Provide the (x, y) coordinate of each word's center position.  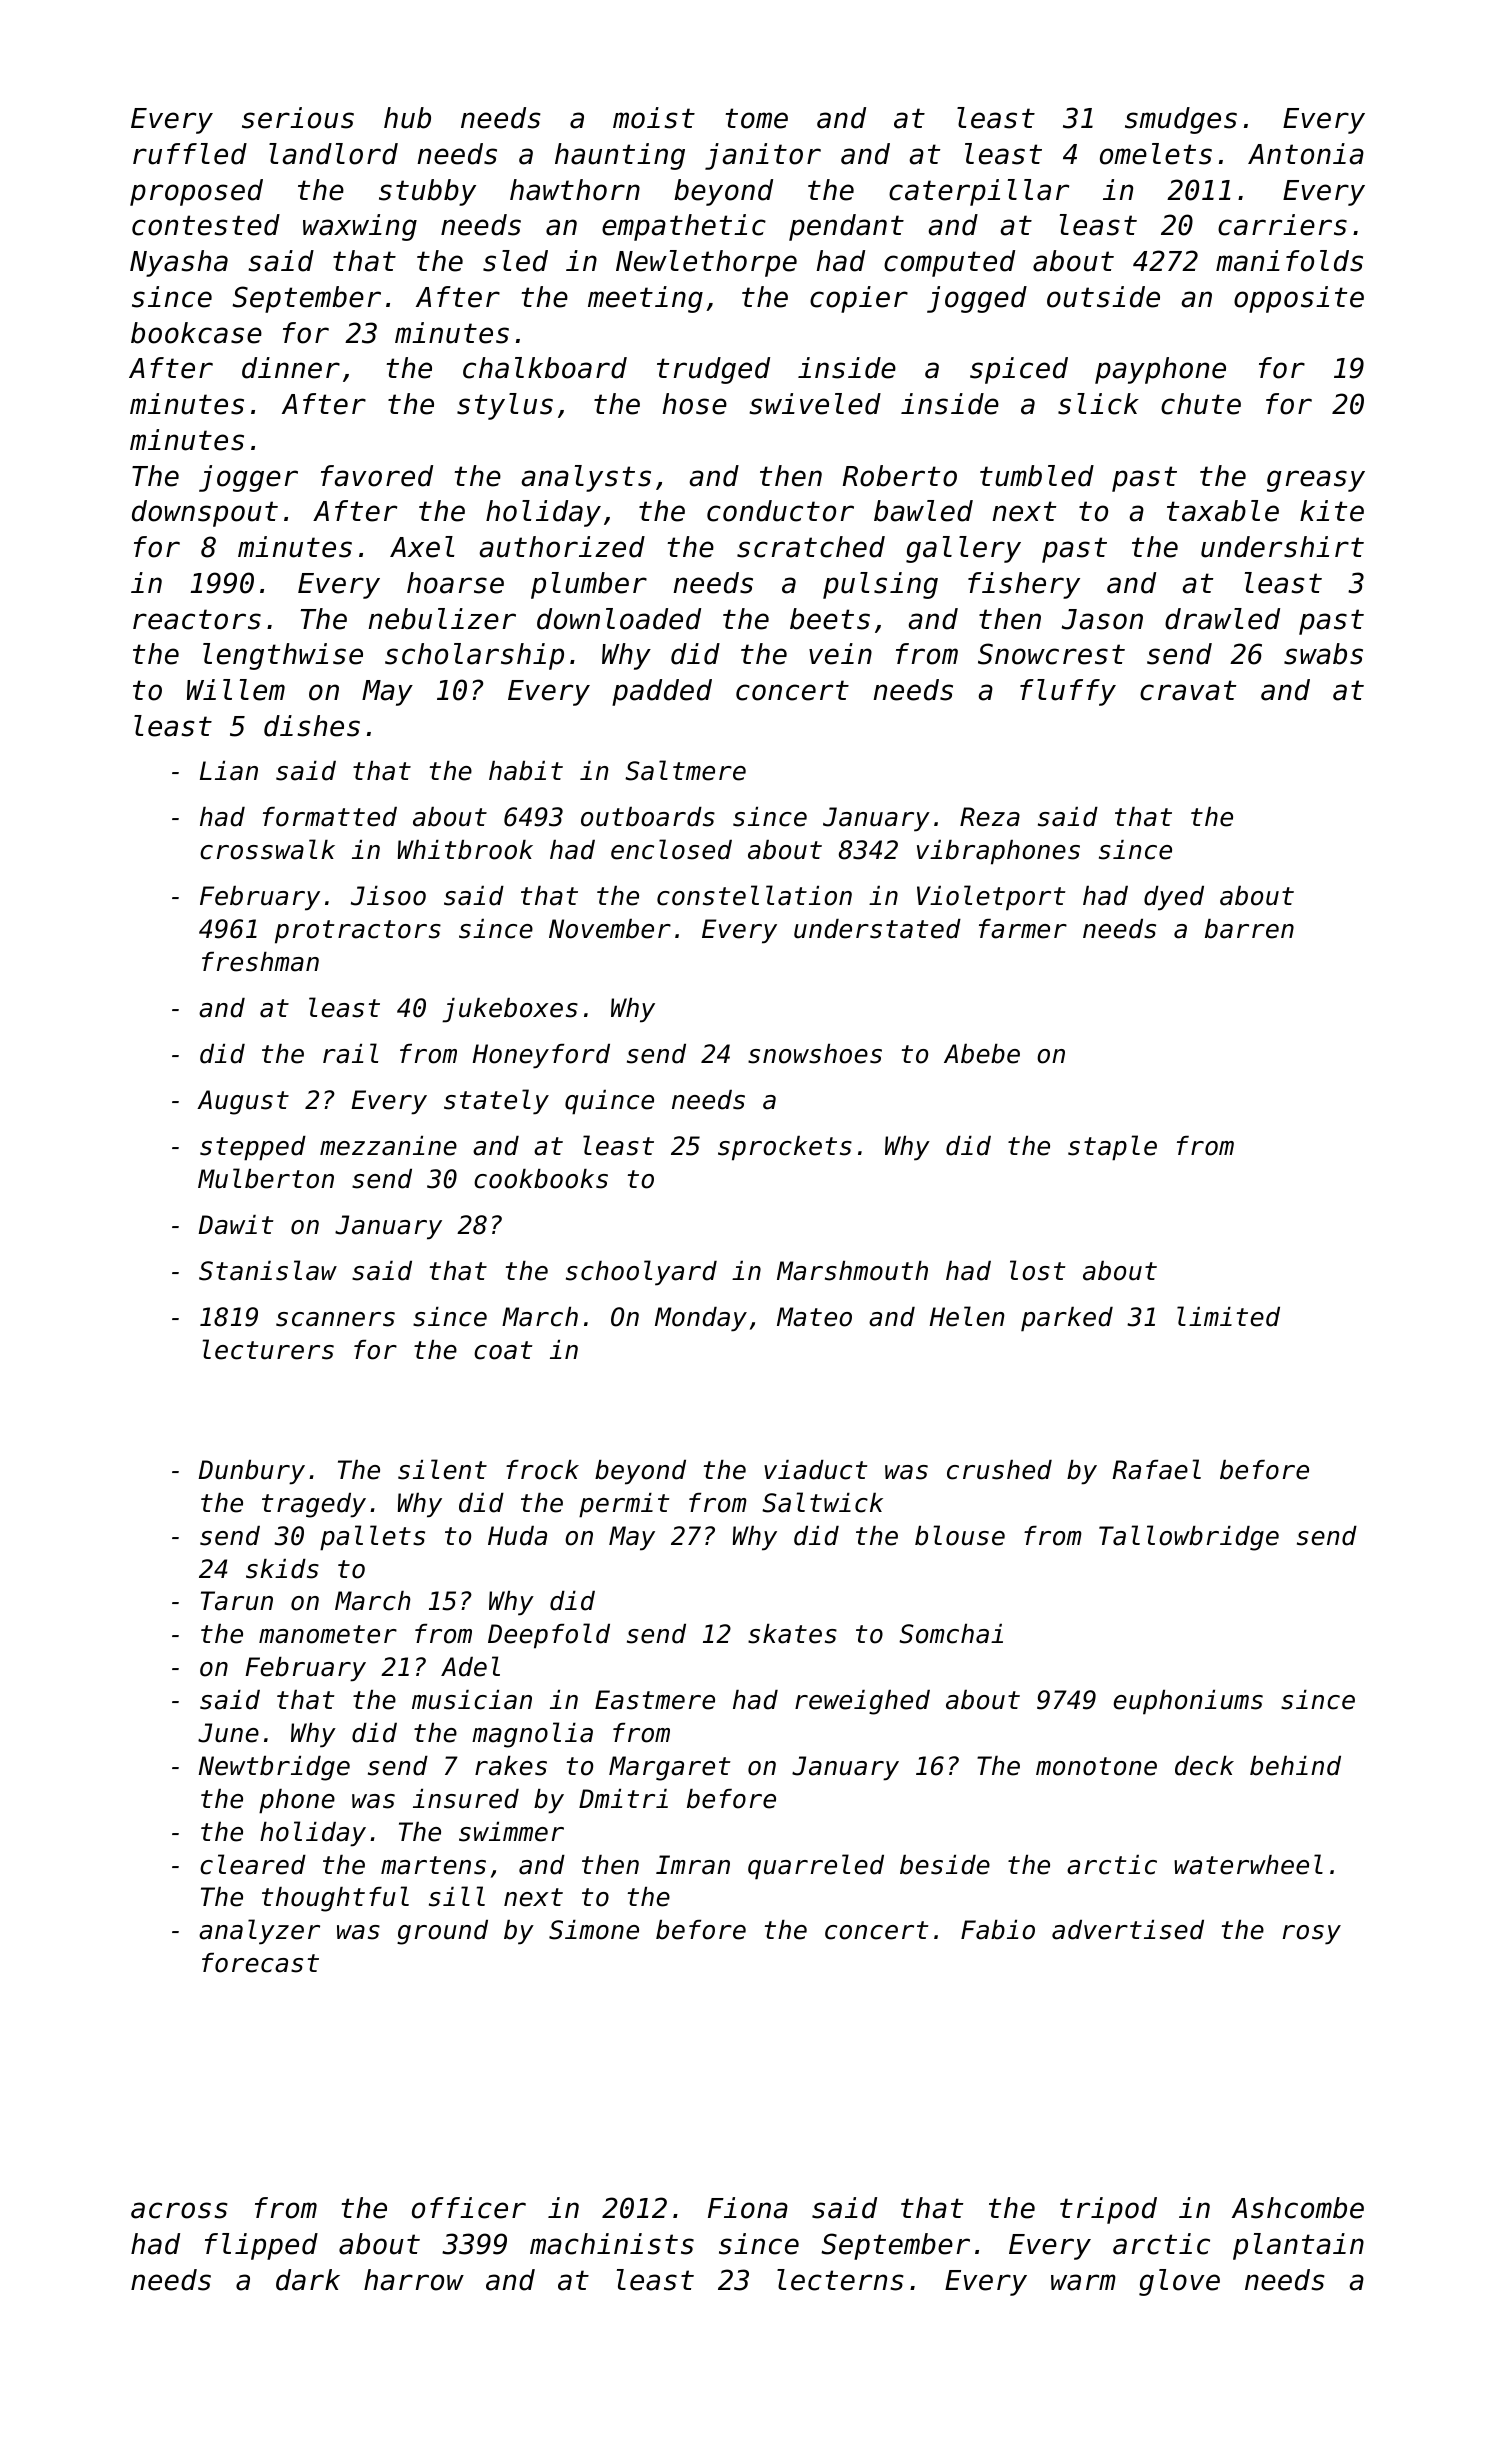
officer (469, 2208)
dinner (291, 368)
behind (1295, 1766)
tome (756, 118)
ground (442, 1932)
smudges (1181, 120)
